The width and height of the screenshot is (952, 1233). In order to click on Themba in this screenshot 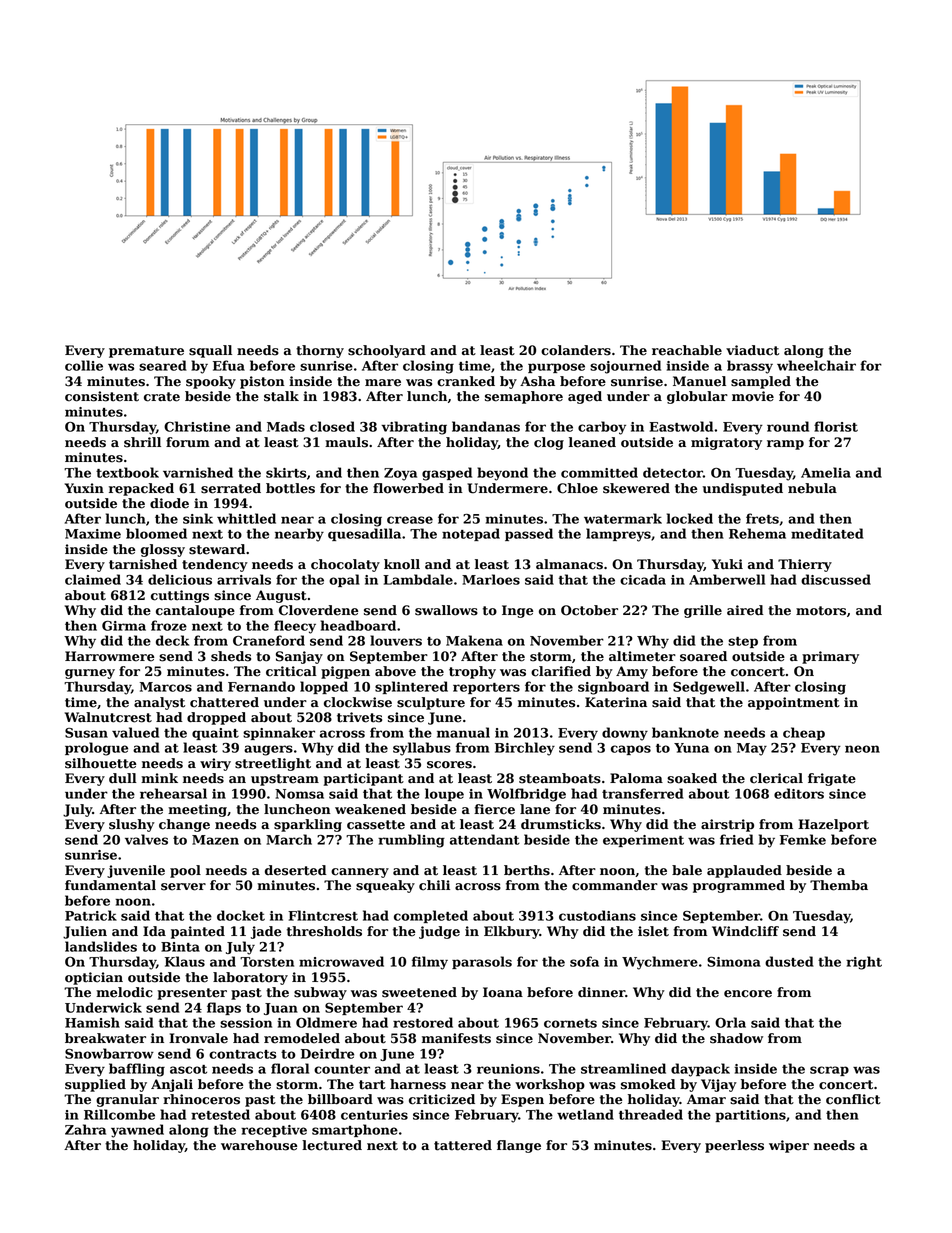, I will do `click(839, 885)`.
